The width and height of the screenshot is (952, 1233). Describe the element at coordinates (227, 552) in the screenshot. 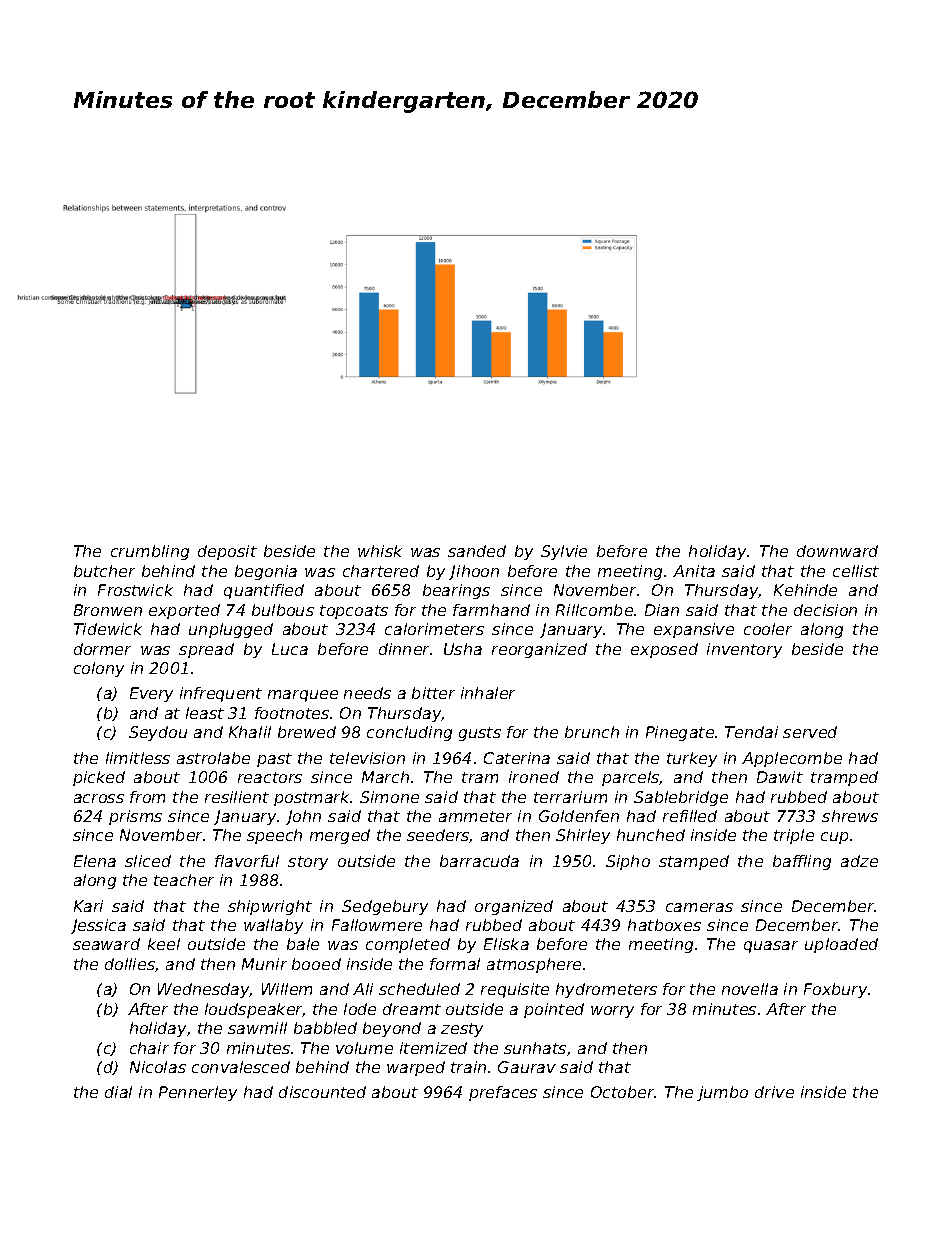

I see `deposit` at that location.
